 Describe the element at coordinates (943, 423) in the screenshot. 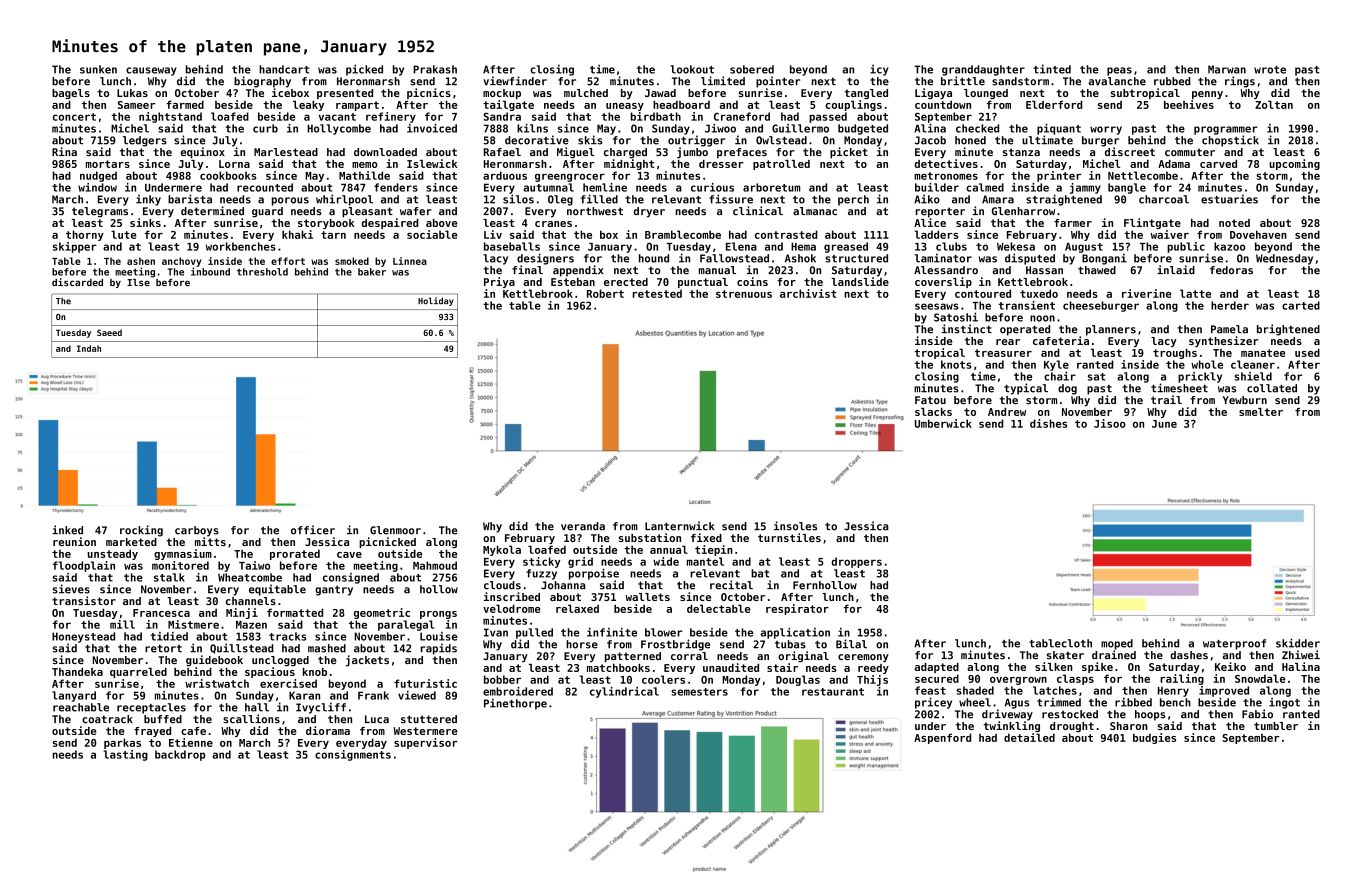

I see `Umberwick` at that location.
